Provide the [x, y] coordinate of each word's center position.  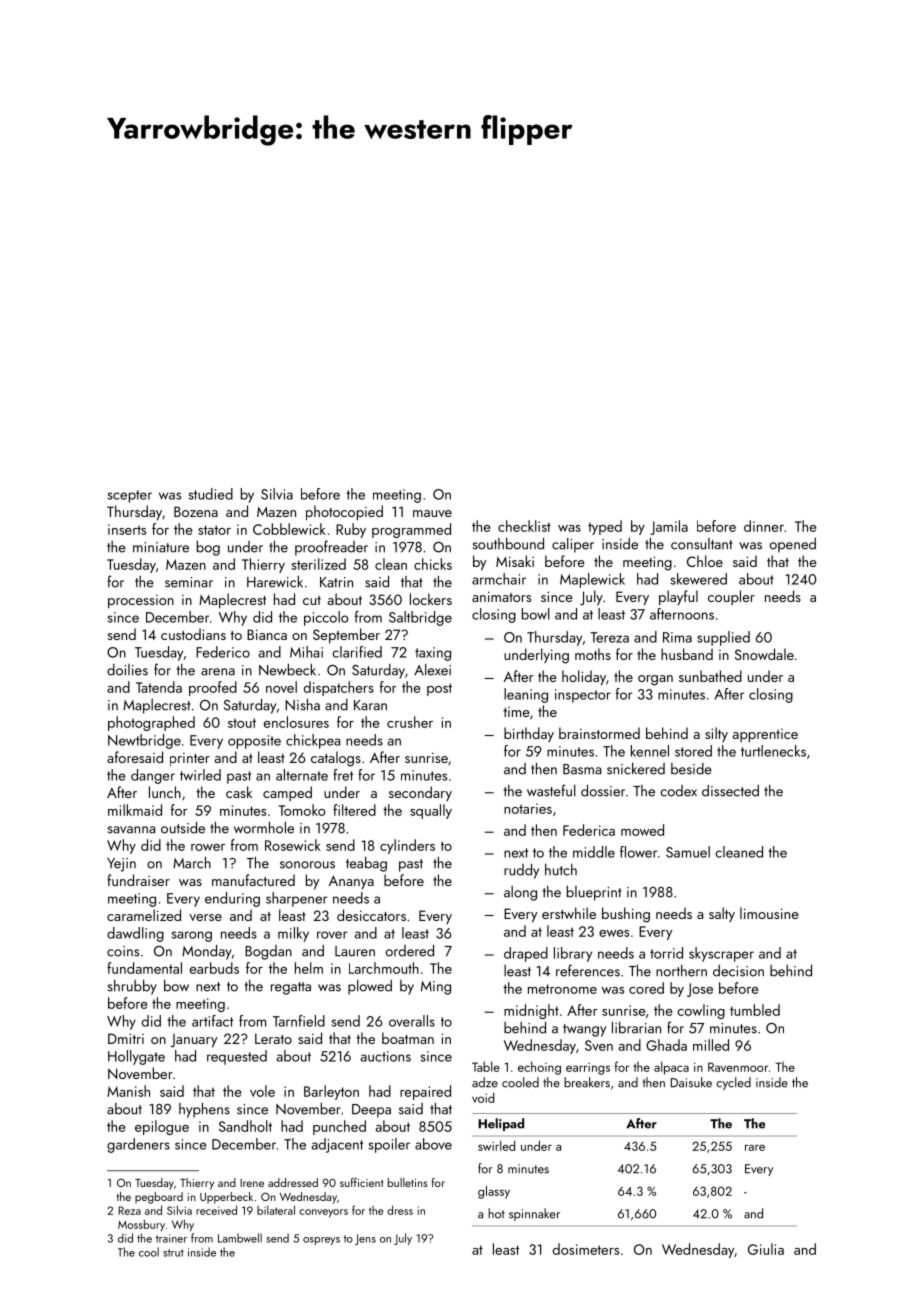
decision [738, 971]
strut [173, 1253]
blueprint [594, 893]
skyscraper [721, 954]
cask [239, 792]
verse [205, 917]
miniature [161, 547]
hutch [561, 870]
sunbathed [710, 676]
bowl [536, 614]
